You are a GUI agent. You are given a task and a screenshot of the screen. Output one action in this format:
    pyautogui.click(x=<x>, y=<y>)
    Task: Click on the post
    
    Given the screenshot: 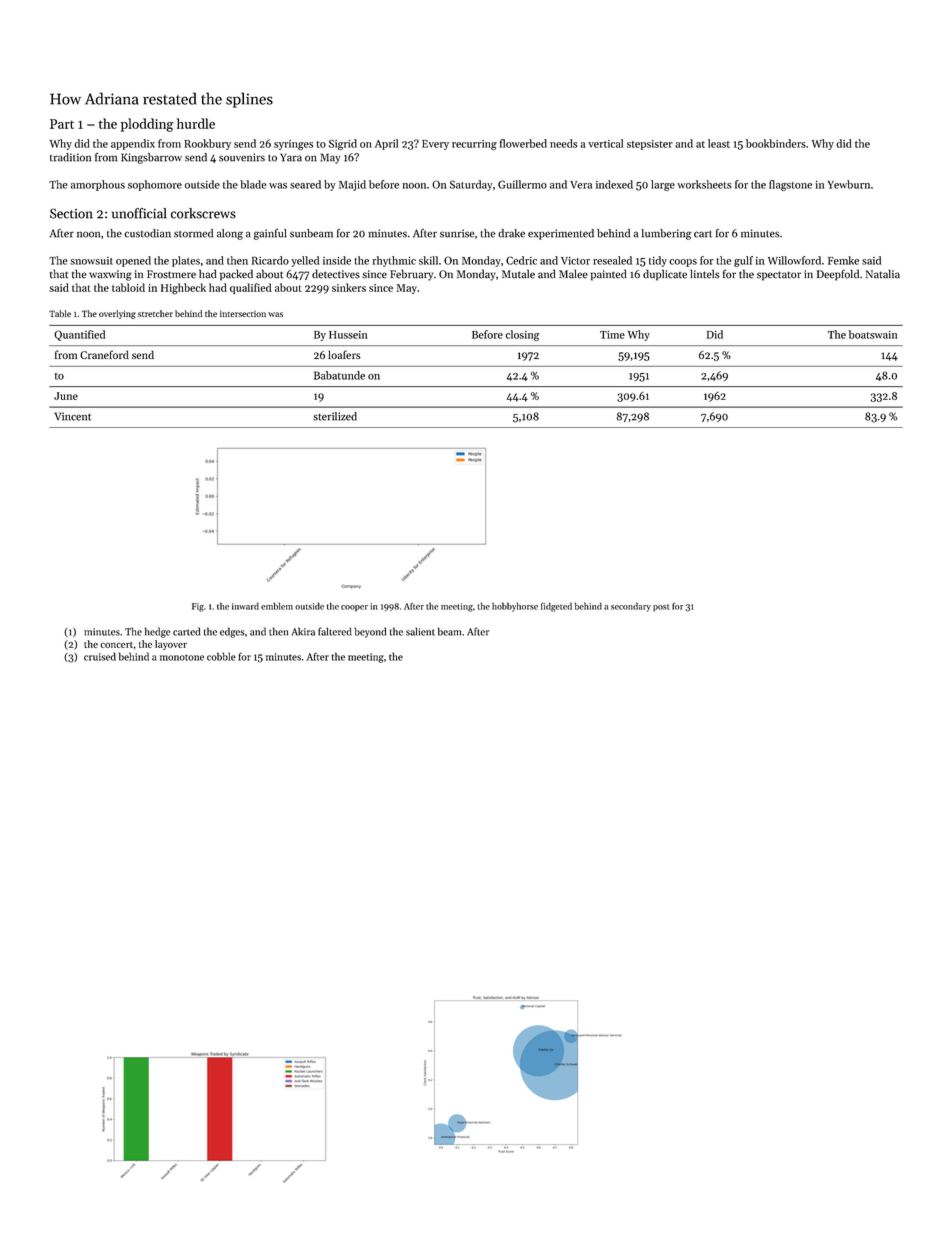 What is the action you would take?
    pyautogui.click(x=661, y=608)
